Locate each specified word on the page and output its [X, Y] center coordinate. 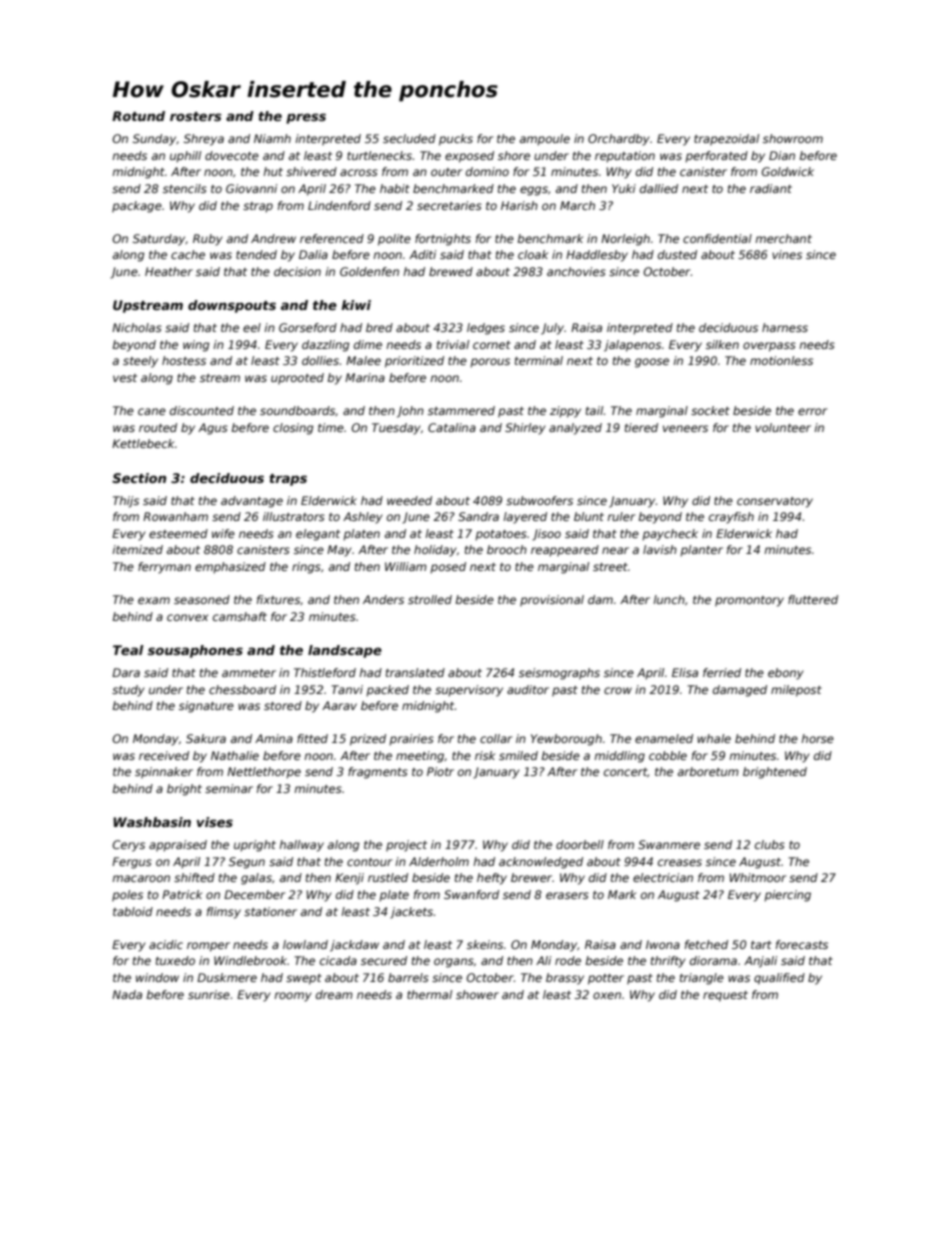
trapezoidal [726, 140]
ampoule [544, 140]
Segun [247, 863]
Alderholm [439, 861]
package [137, 207]
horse [817, 738]
